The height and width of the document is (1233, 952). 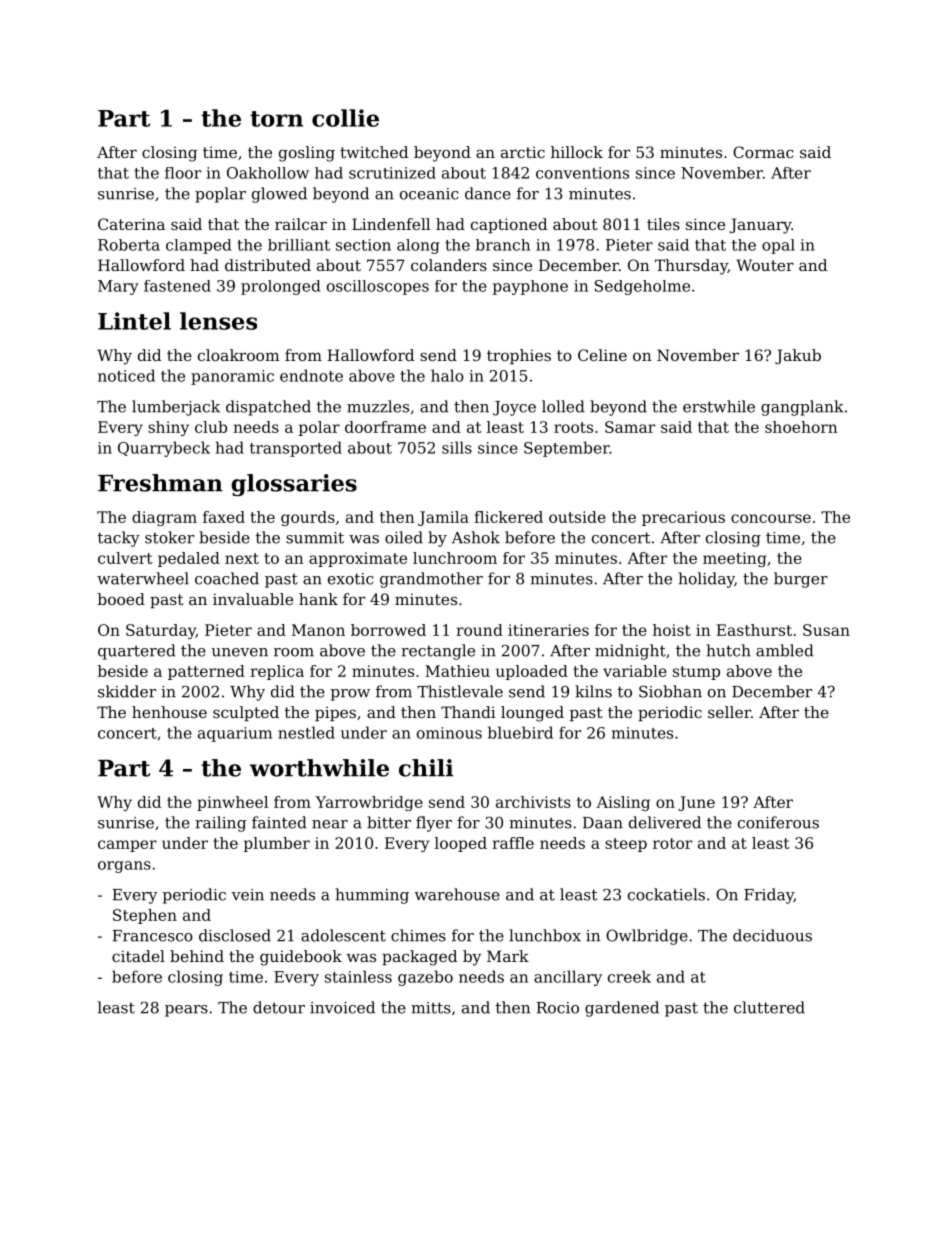 I want to click on sills, so click(x=457, y=447).
